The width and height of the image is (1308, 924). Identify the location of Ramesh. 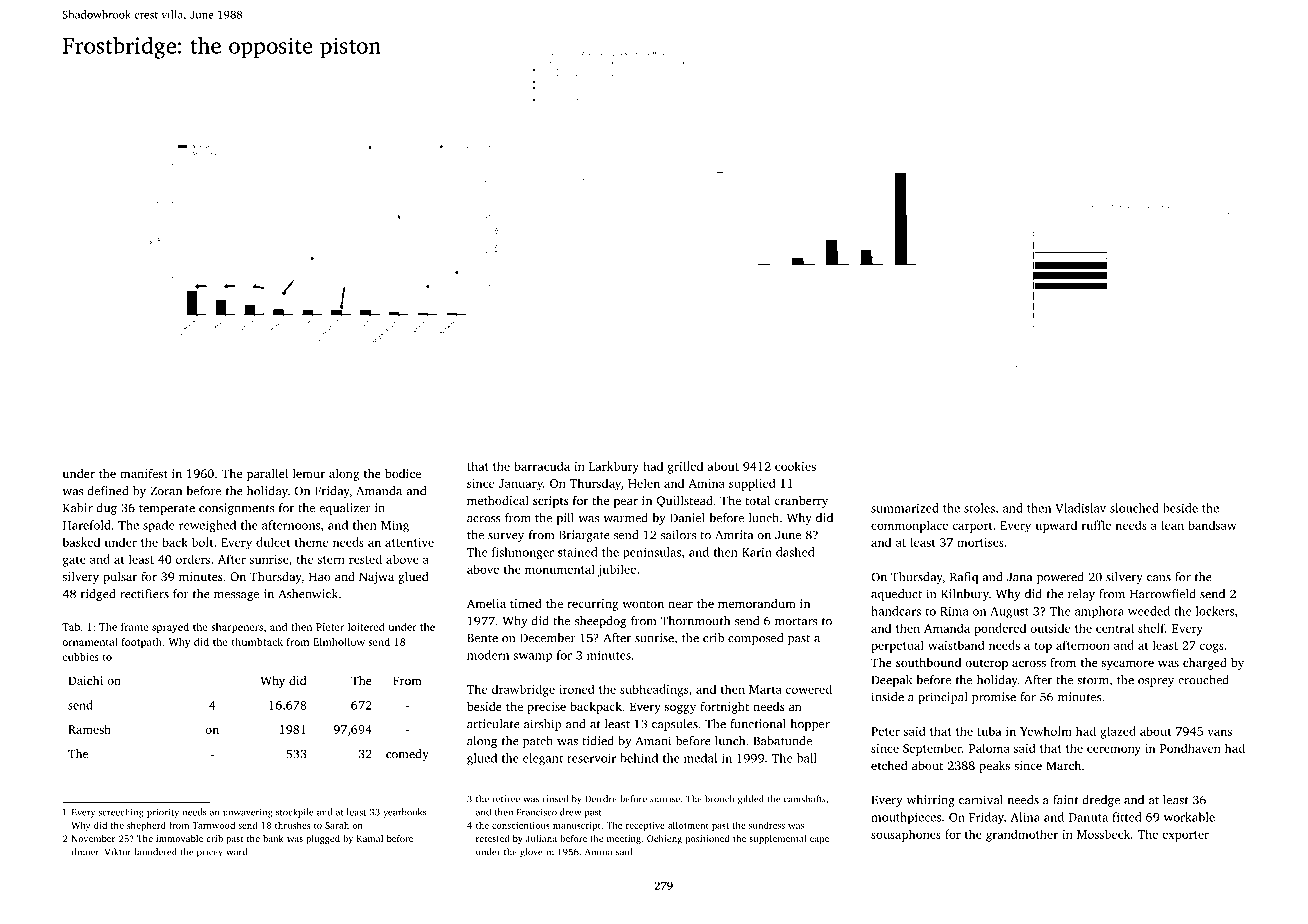
(89, 729).
